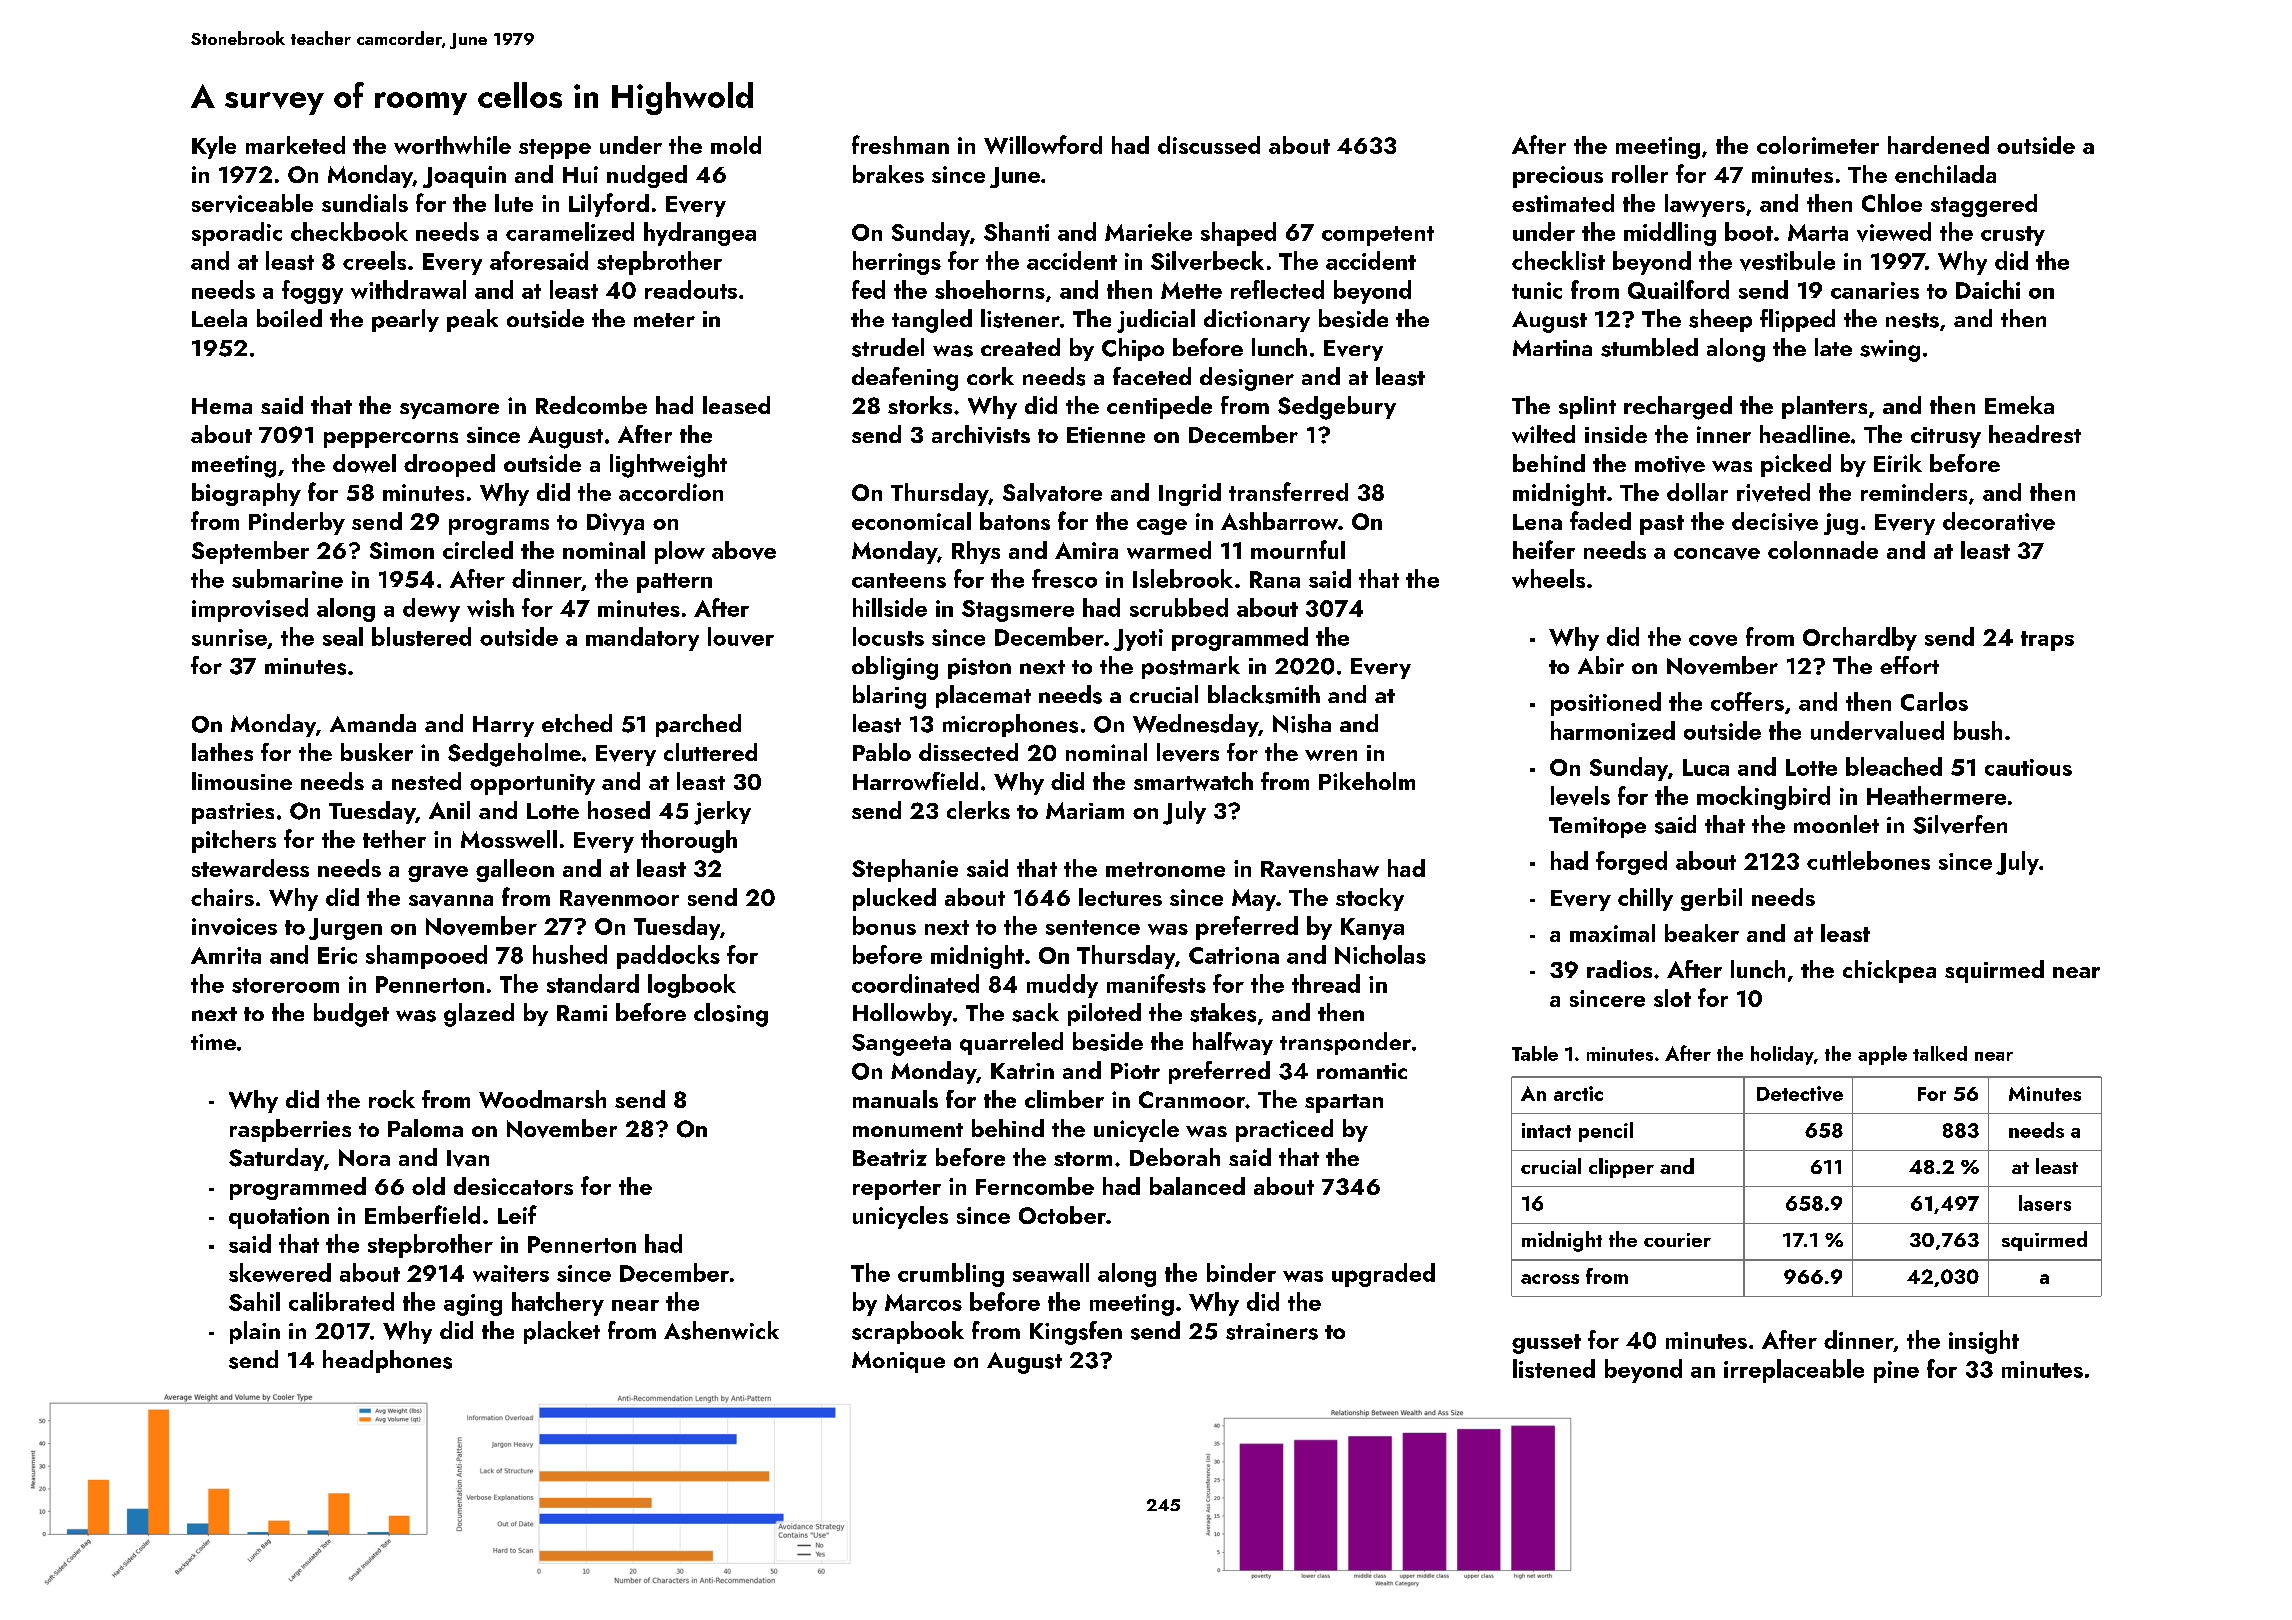  I want to click on headphones, so click(387, 1361).
